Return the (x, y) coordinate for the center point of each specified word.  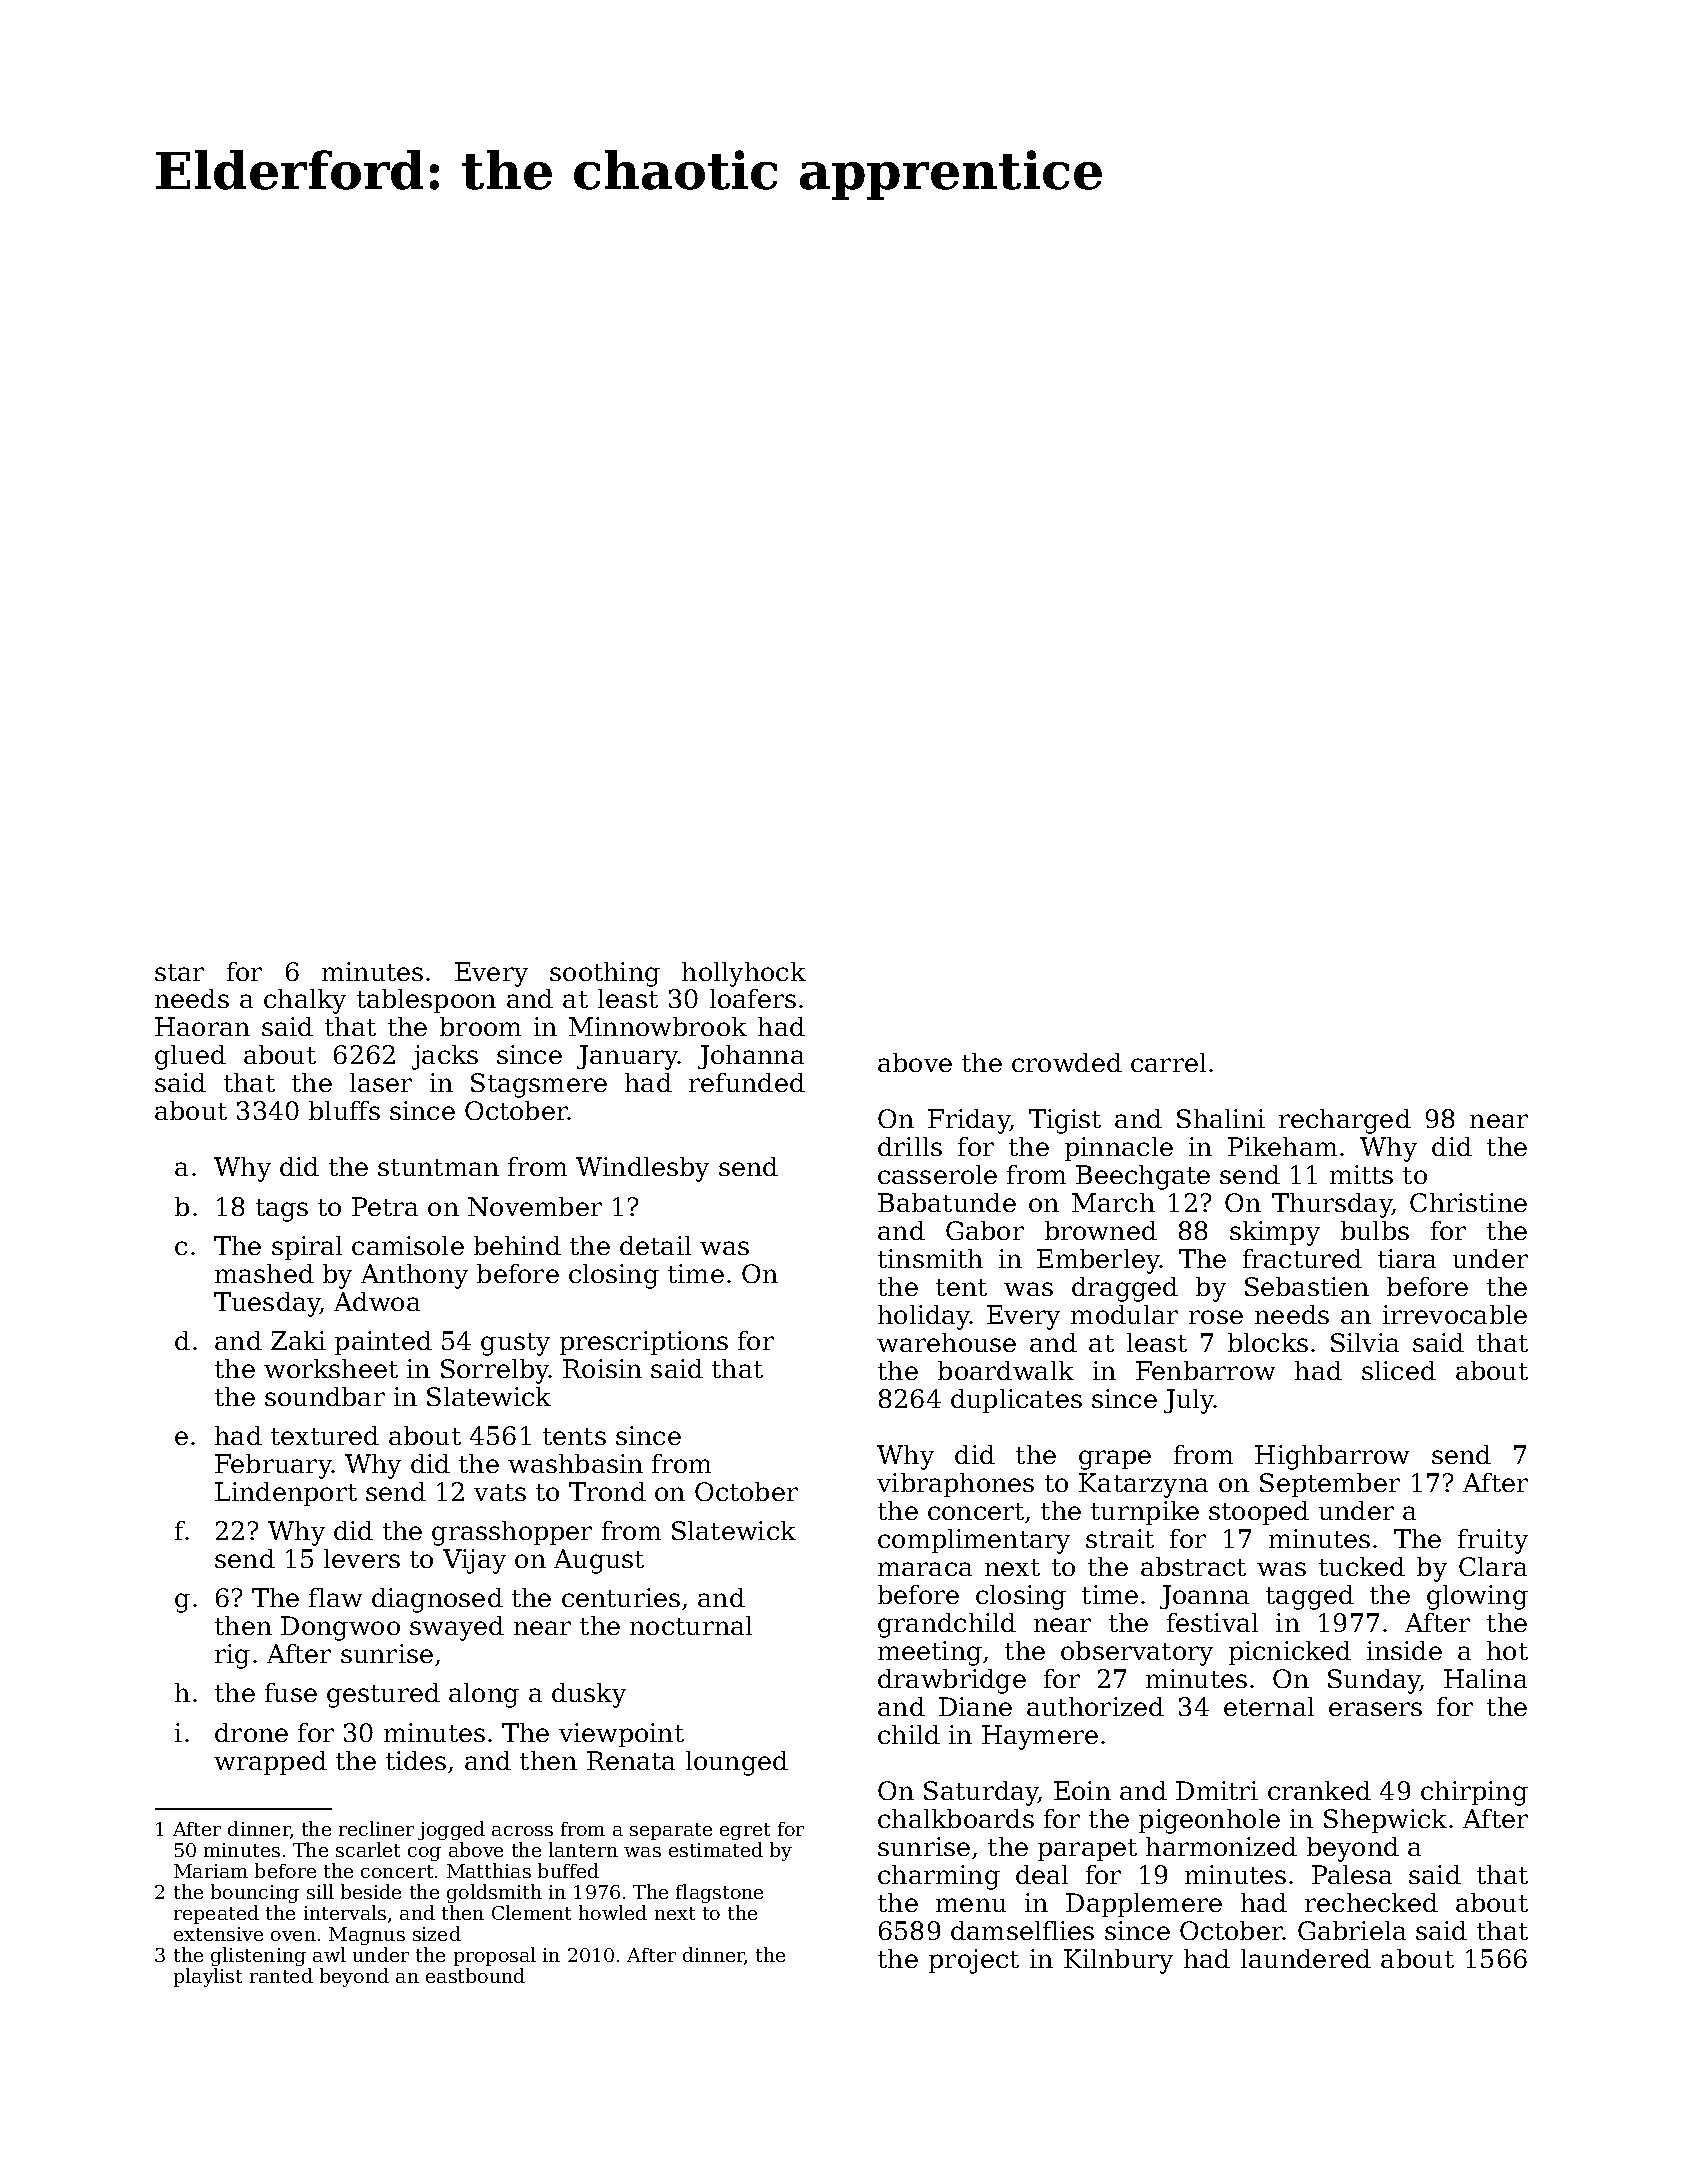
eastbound (475, 1975)
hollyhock (744, 974)
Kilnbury (1118, 1961)
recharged (1345, 1121)
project (974, 1961)
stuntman (438, 1167)
